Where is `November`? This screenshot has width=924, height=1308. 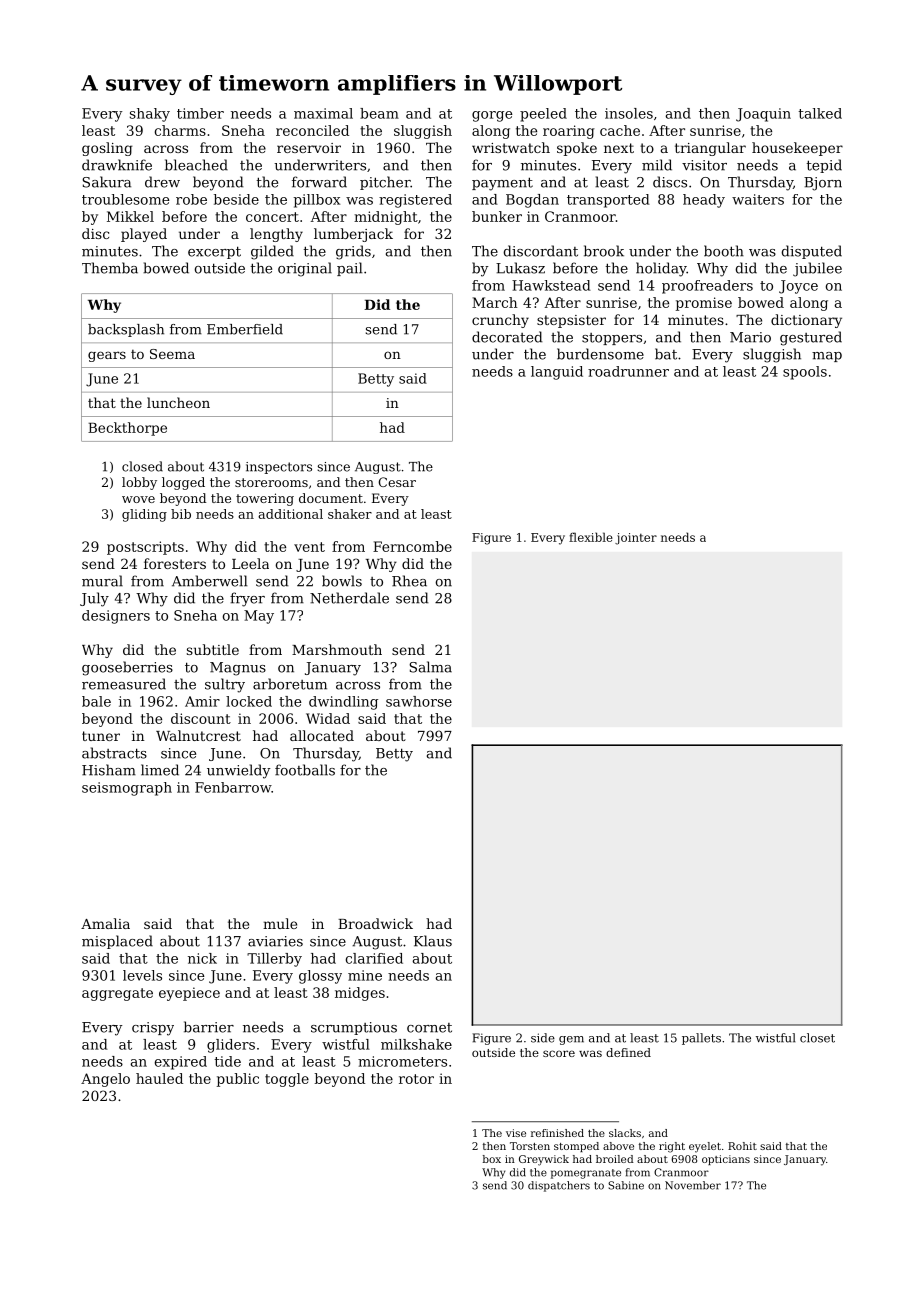 November is located at coordinates (693, 1185).
